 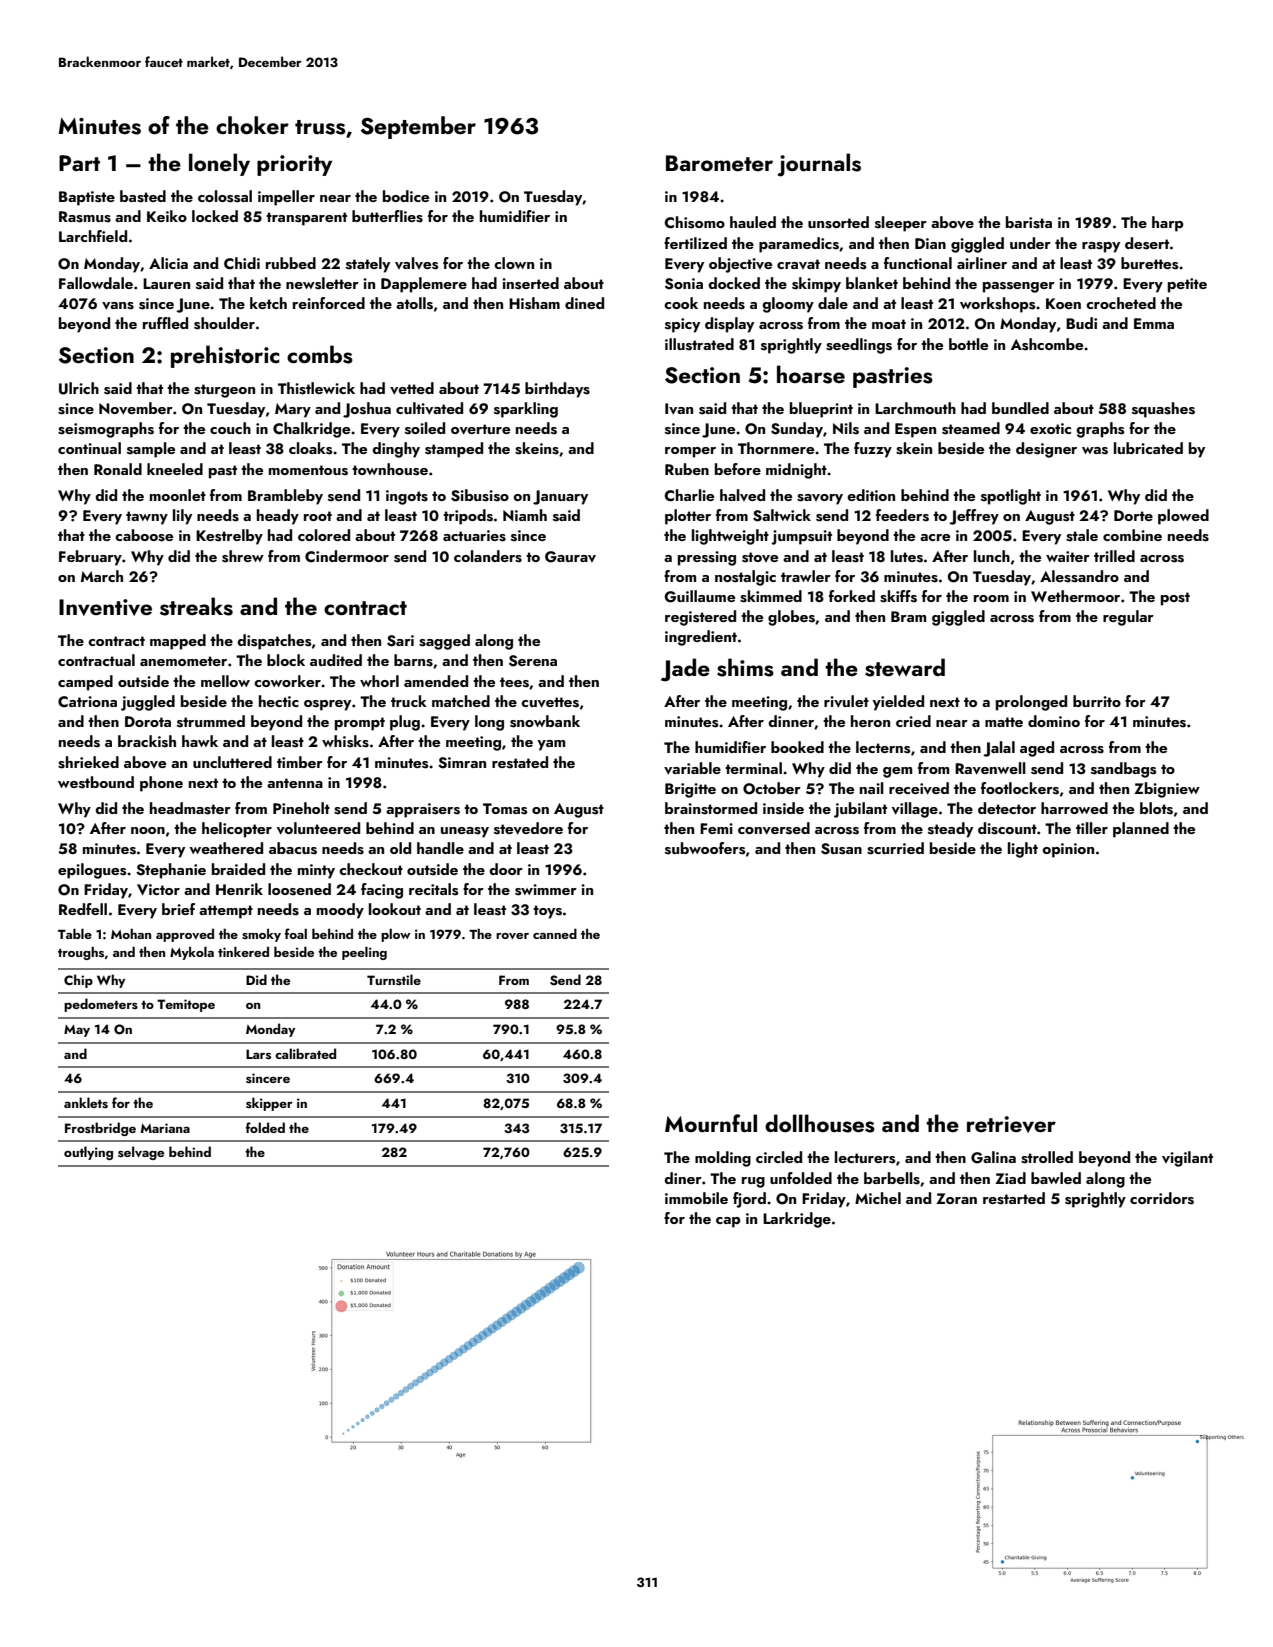 What do you see at coordinates (101, 1005) in the screenshot?
I see `pedometers` at bounding box center [101, 1005].
